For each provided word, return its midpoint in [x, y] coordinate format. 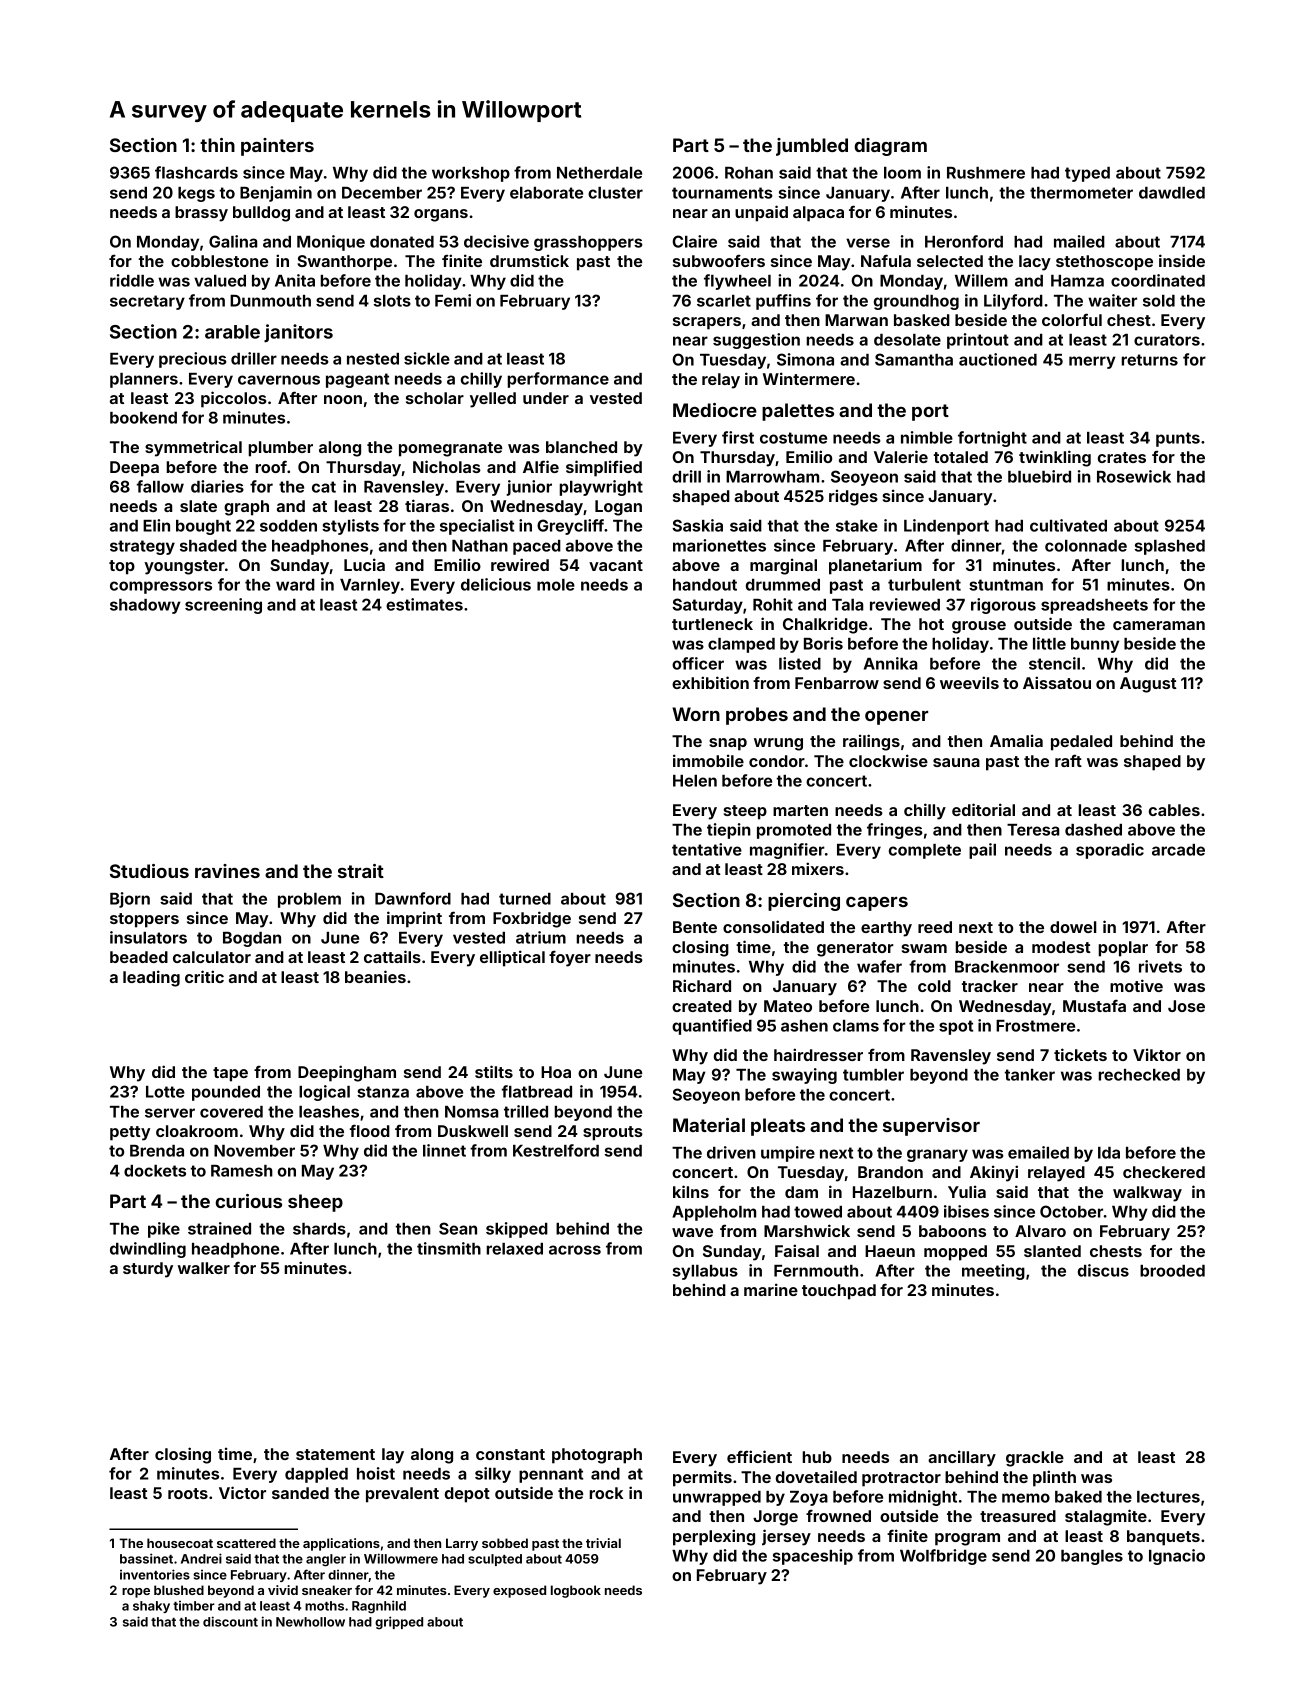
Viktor [1157, 1054]
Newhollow [310, 1622]
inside [1182, 260]
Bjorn [130, 900]
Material [709, 1125]
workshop [471, 174]
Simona [805, 359]
